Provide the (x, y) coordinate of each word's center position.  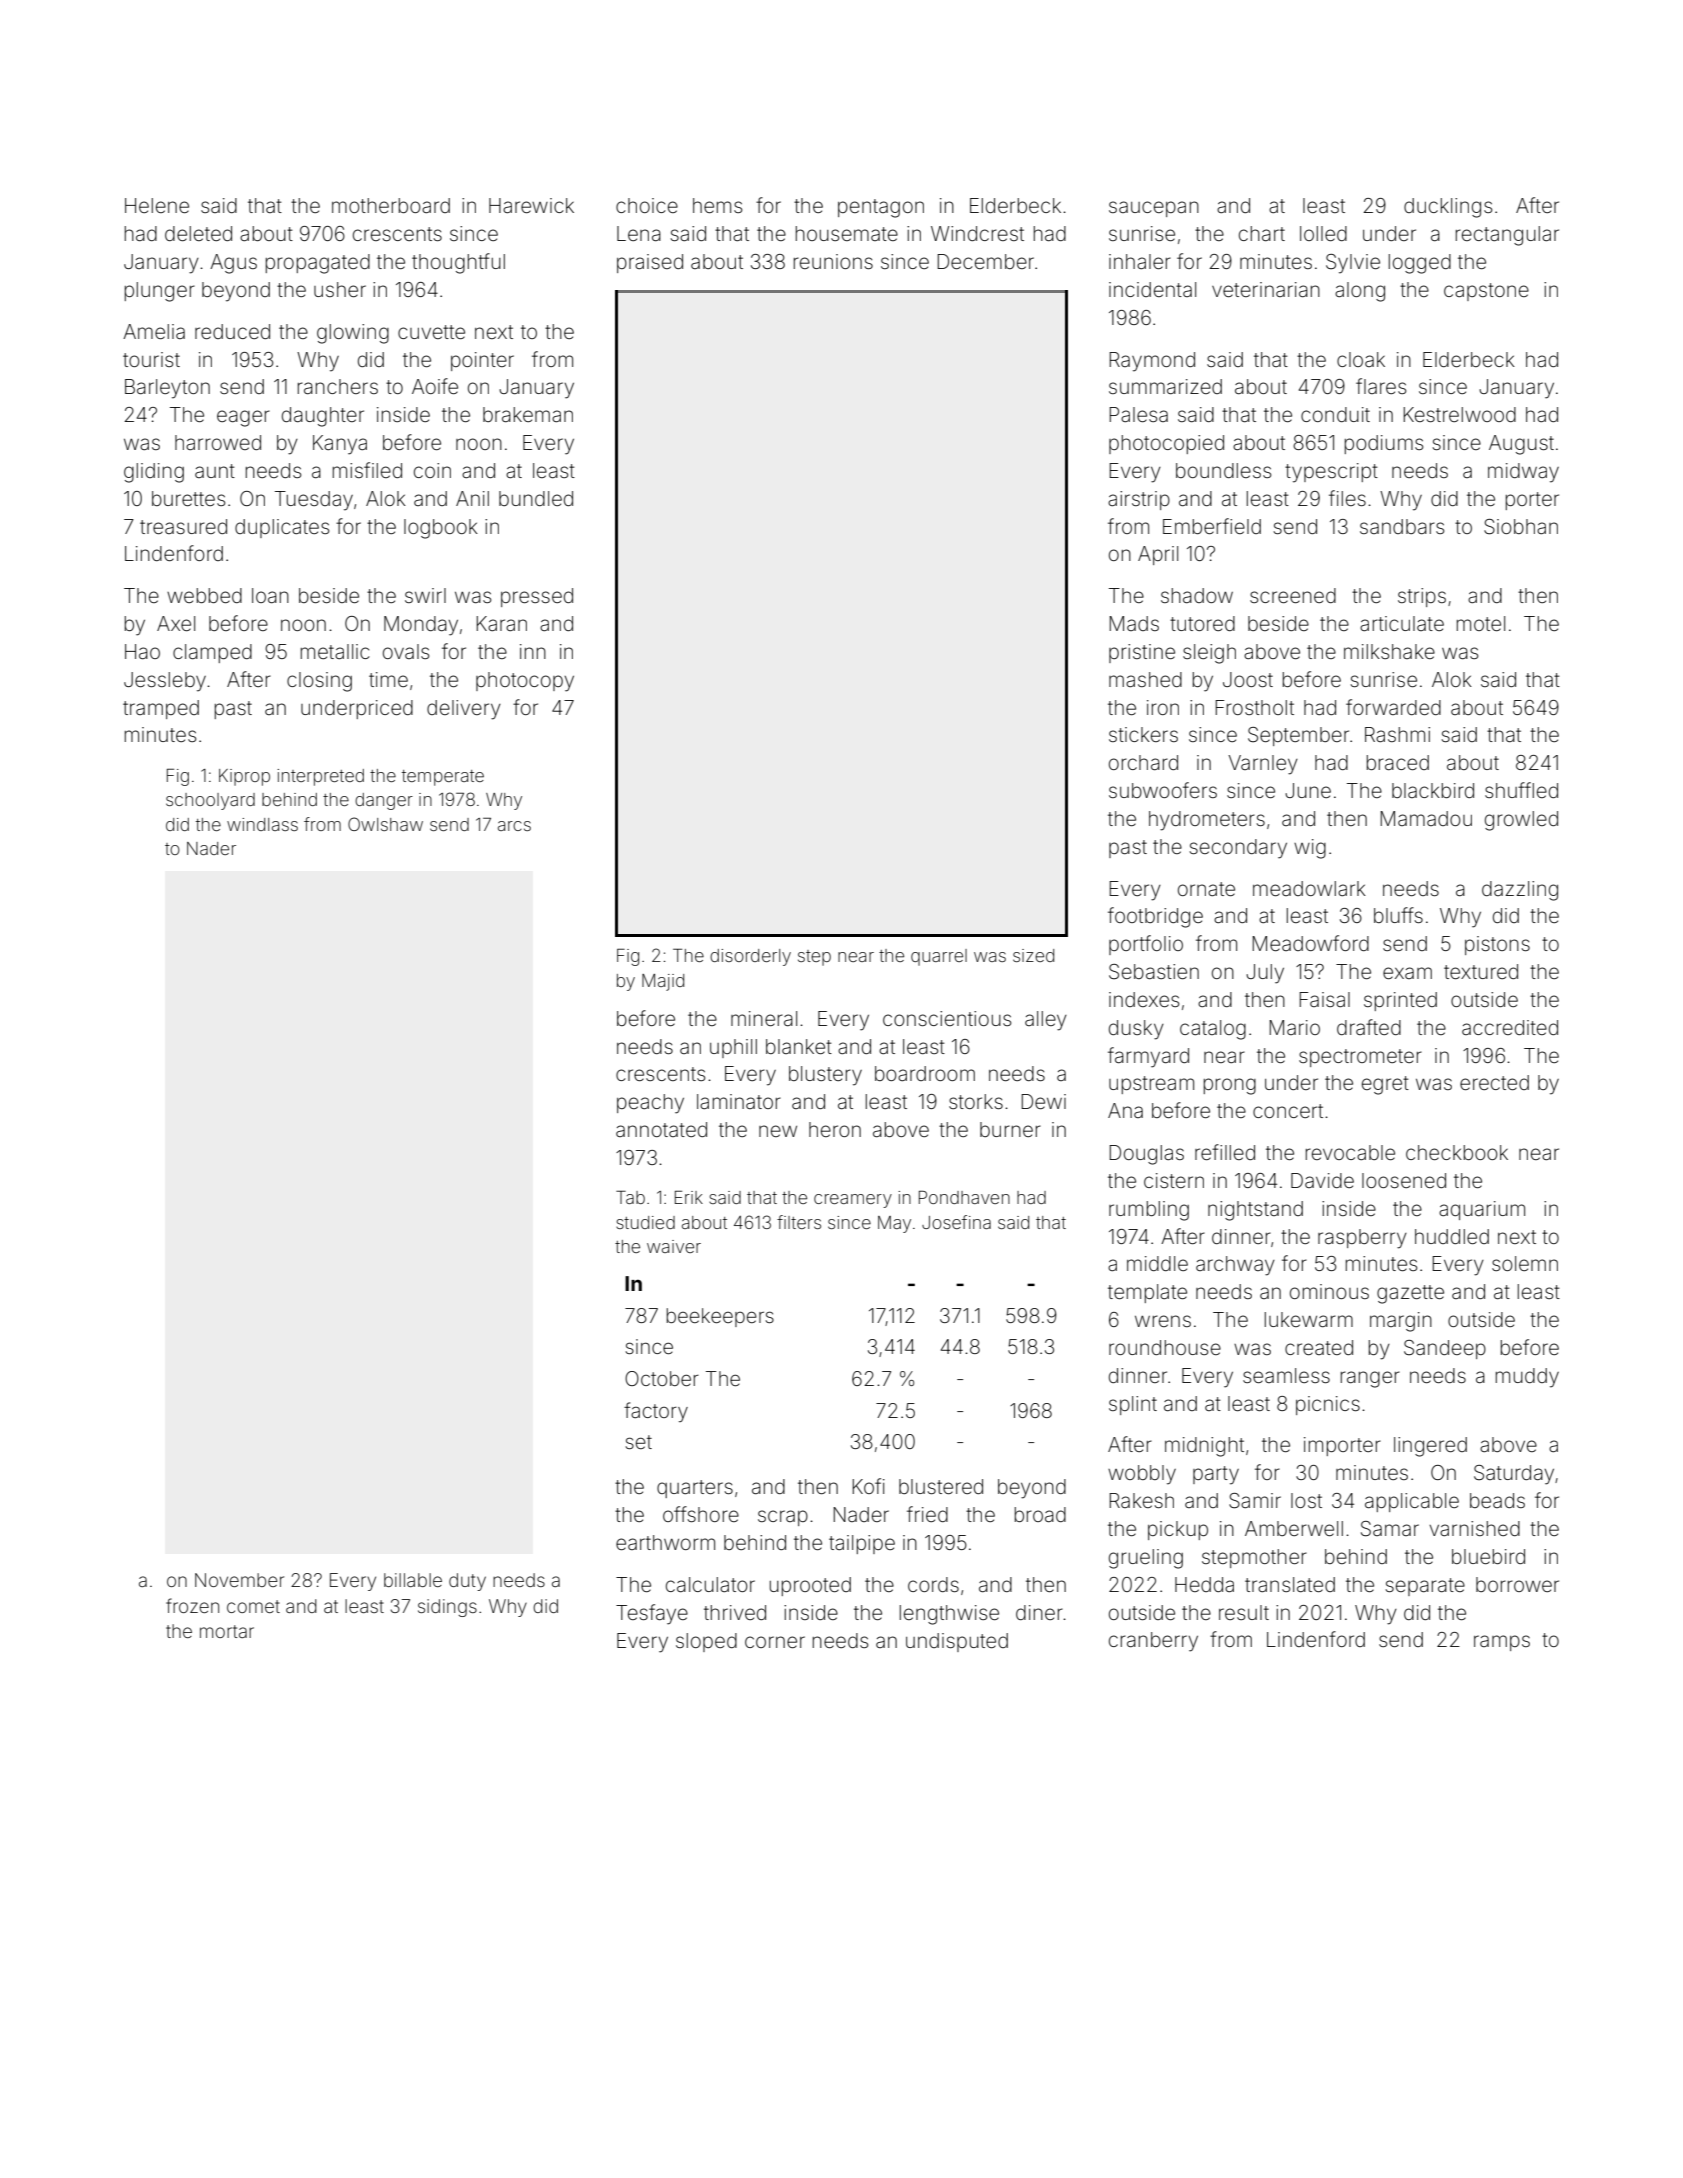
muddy (1527, 1378)
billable (413, 1580)
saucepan (1154, 209)
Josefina (956, 1222)
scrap (783, 1518)
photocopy (525, 682)
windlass (262, 824)
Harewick (531, 205)
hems (717, 205)
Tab (630, 1197)
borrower (1517, 1584)
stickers (1143, 734)
